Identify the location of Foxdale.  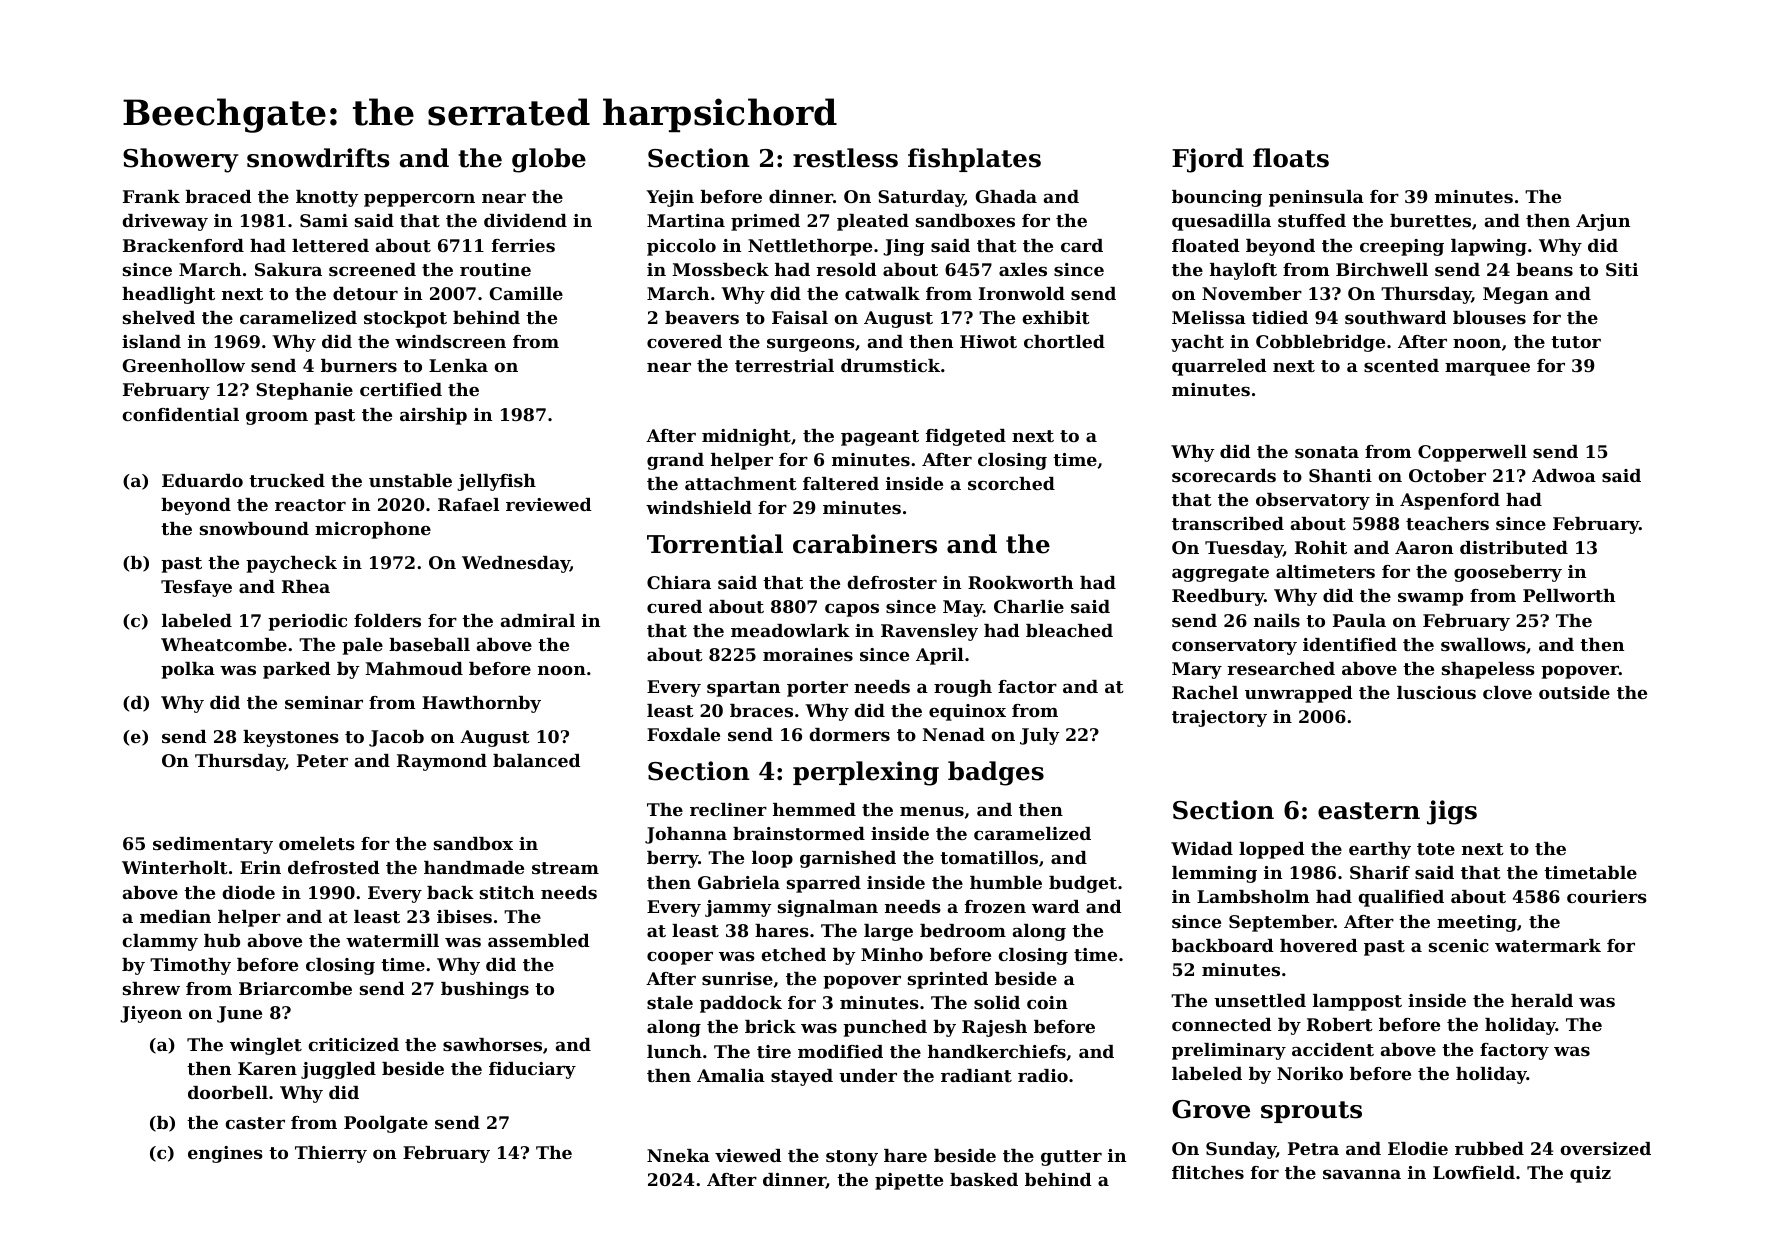
(683, 734).
